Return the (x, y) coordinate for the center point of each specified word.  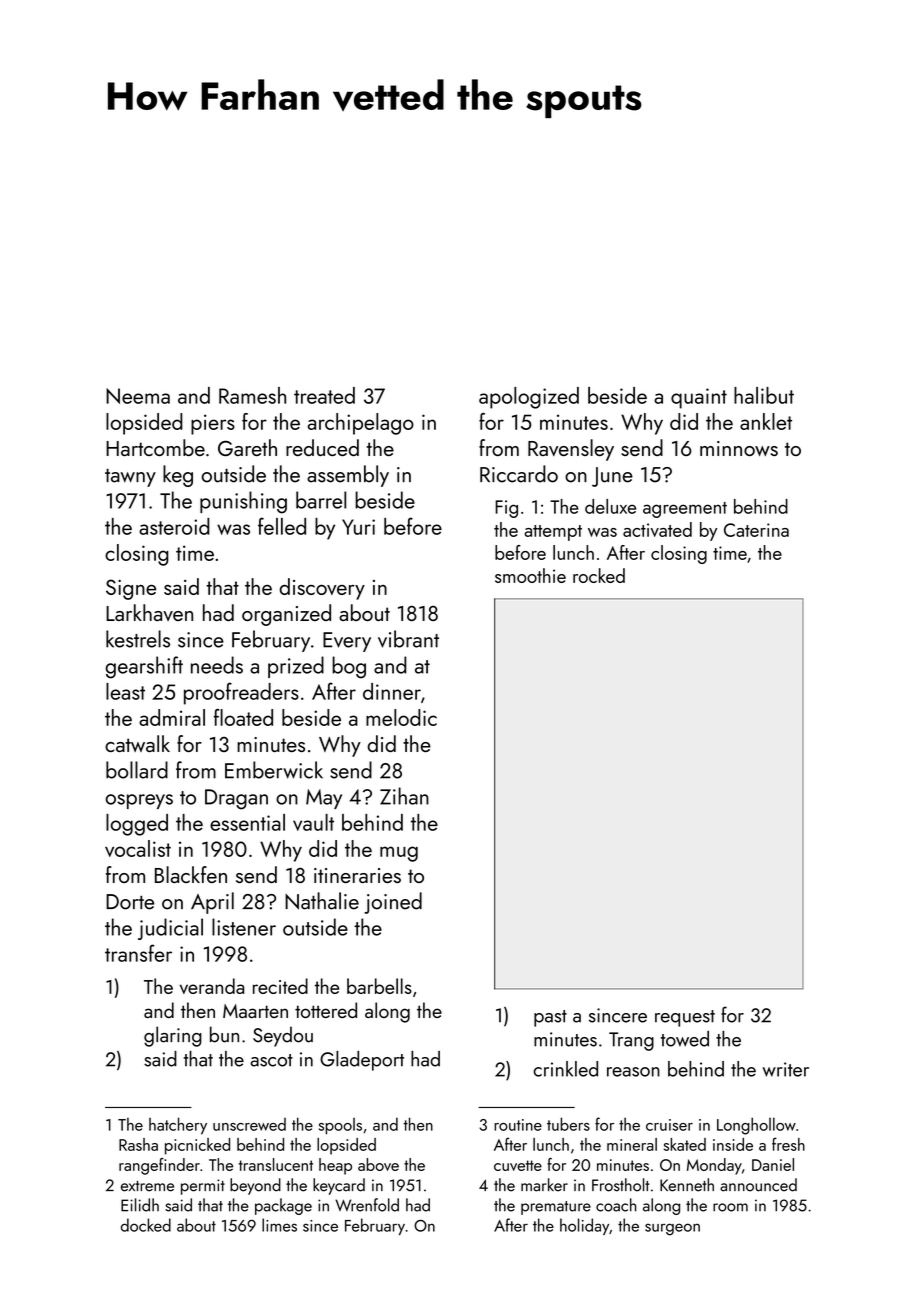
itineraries (357, 875)
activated (657, 529)
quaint (699, 398)
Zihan (404, 796)
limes (279, 1225)
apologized (529, 398)
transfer (138, 953)
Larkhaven (149, 612)
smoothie (530, 575)
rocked (599, 575)
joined (393, 903)
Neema (138, 396)
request (685, 1018)
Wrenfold (367, 1205)
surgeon (672, 1229)
